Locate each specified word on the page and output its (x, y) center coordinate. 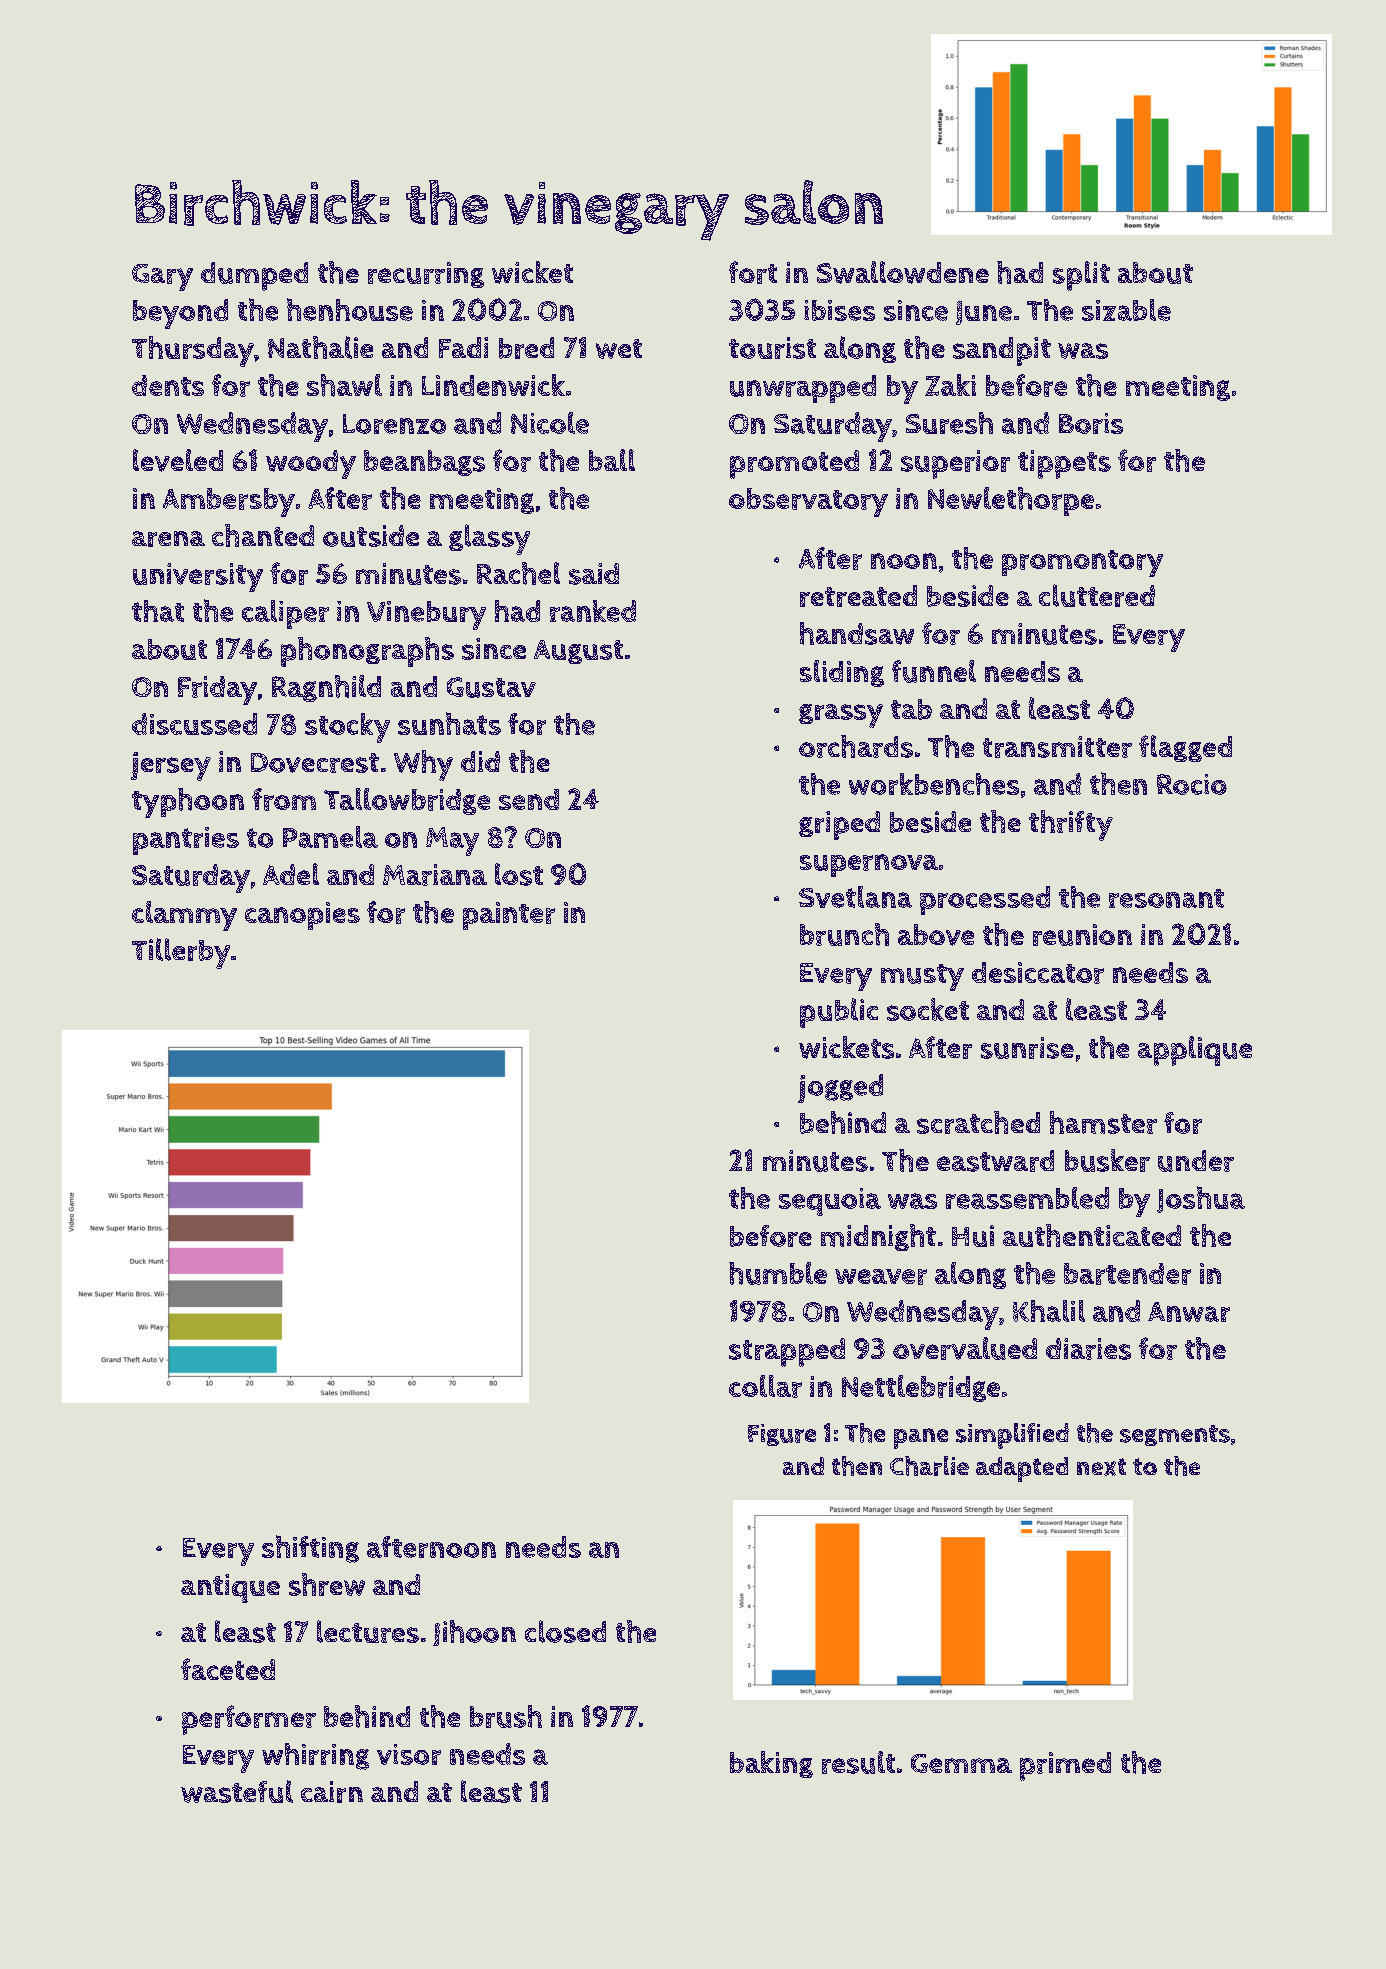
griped (839, 825)
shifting (310, 1549)
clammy (184, 916)
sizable (1126, 310)
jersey (171, 766)
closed (565, 1631)
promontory (1082, 563)
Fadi (463, 347)
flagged (1185, 748)
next (1101, 1467)
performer (249, 1720)
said (594, 574)
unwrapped (803, 389)
